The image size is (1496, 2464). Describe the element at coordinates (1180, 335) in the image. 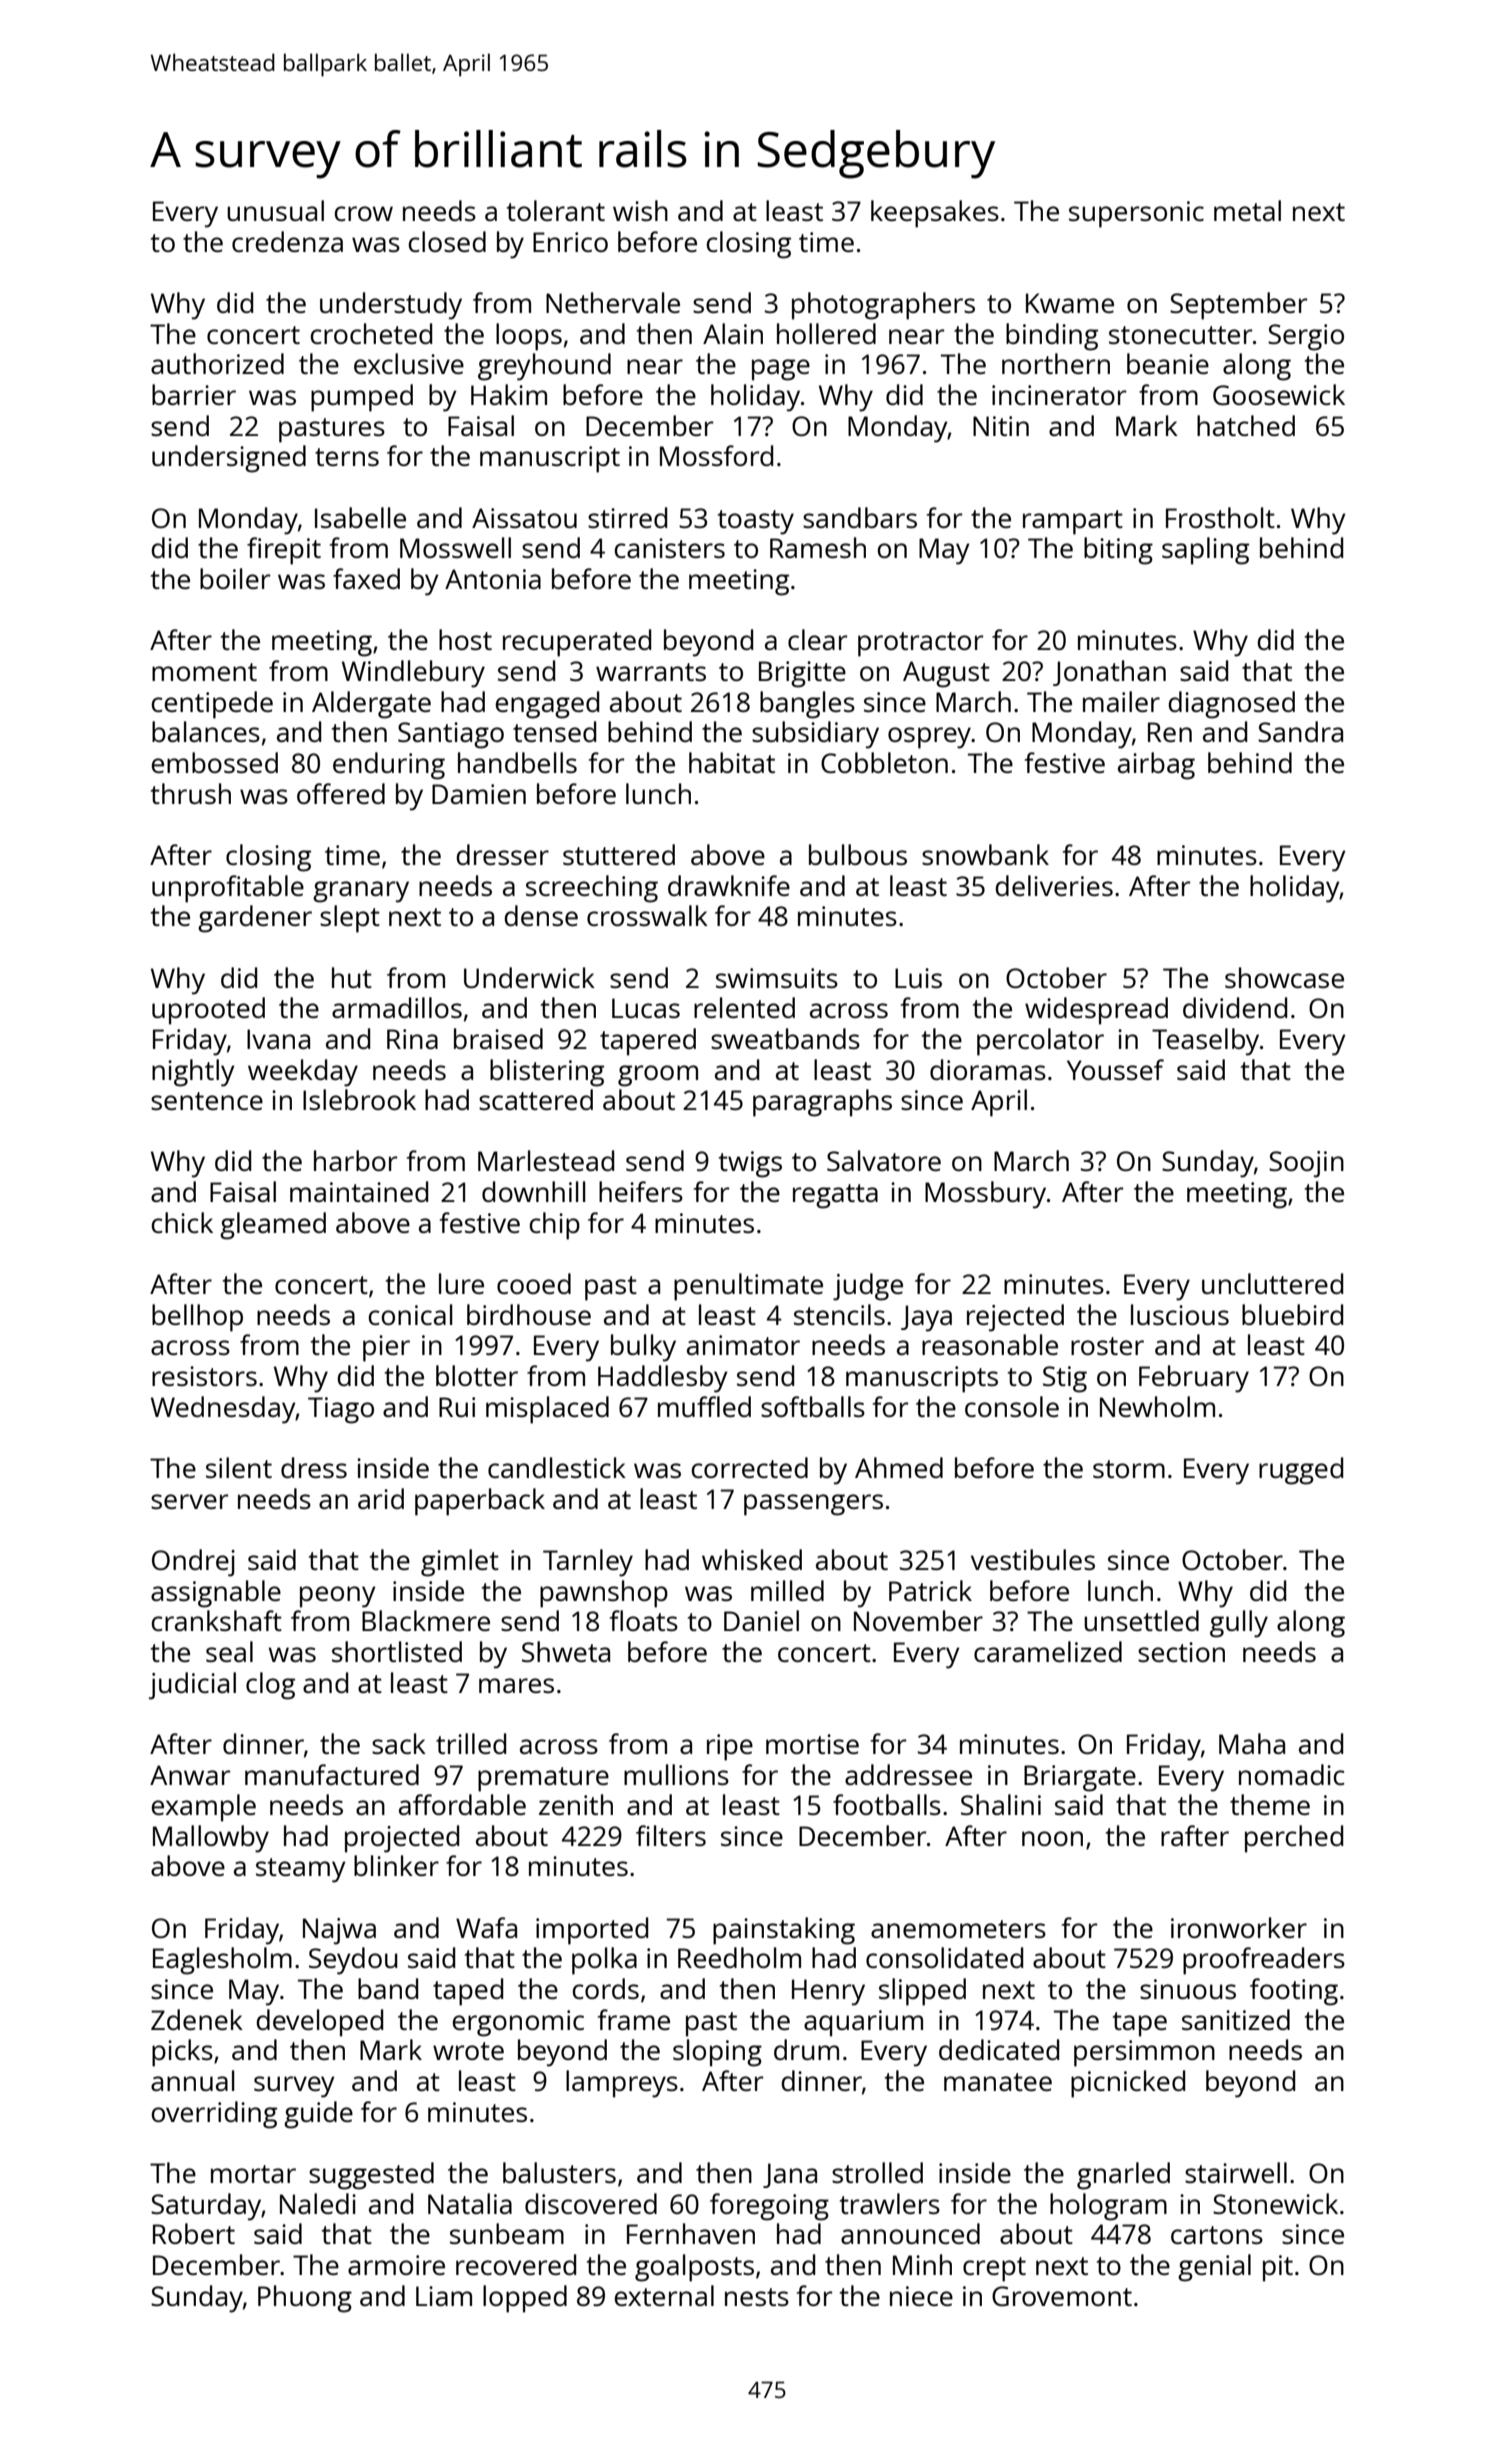

I see `stonecutter` at that location.
